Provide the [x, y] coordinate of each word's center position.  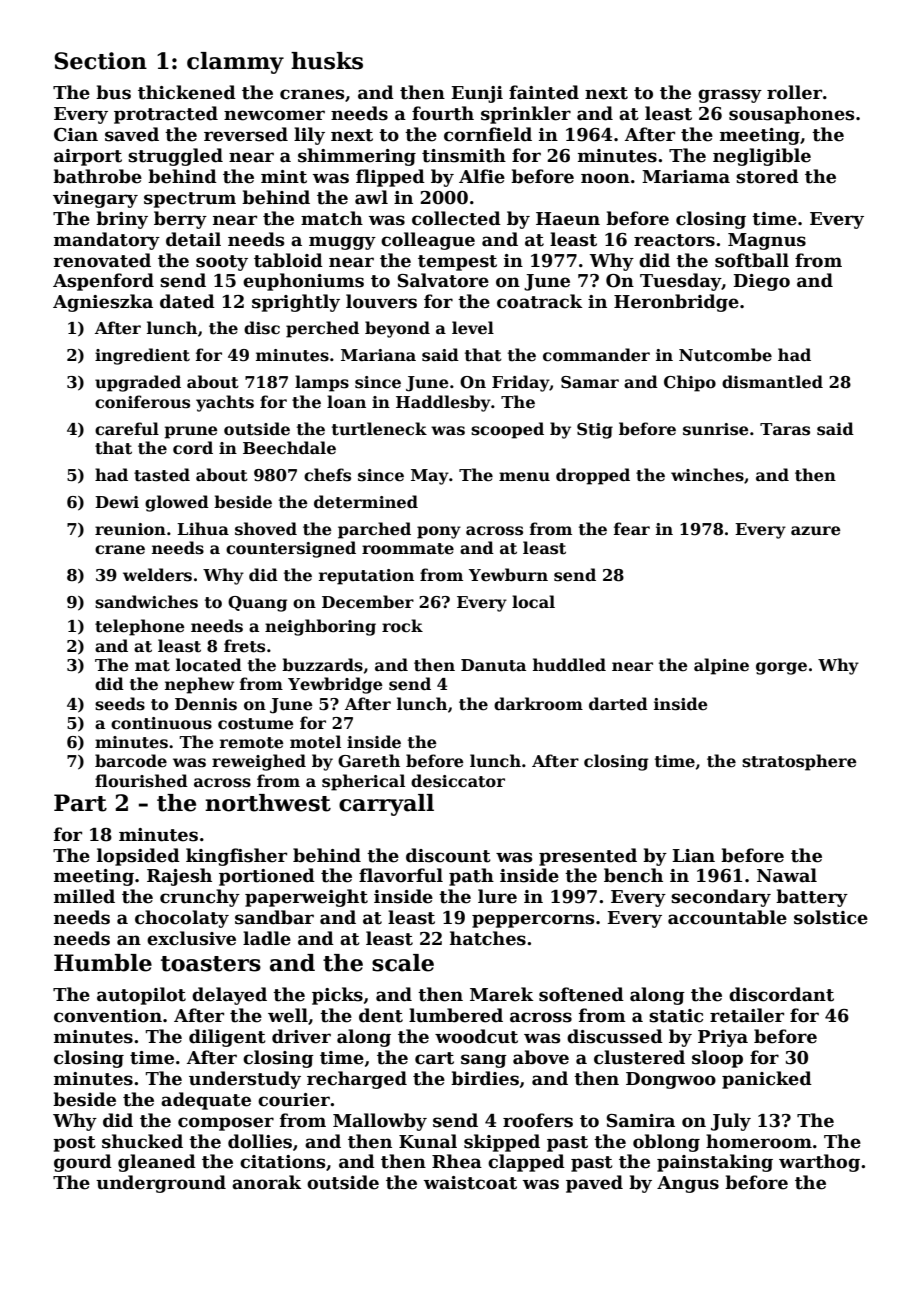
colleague [428, 241]
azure [816, 531]
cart [434, 1058]
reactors [674, 240]
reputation [366, 577]
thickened [187, 92]
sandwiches [146, 602]
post [74, 1144]
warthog [819, 1163]
